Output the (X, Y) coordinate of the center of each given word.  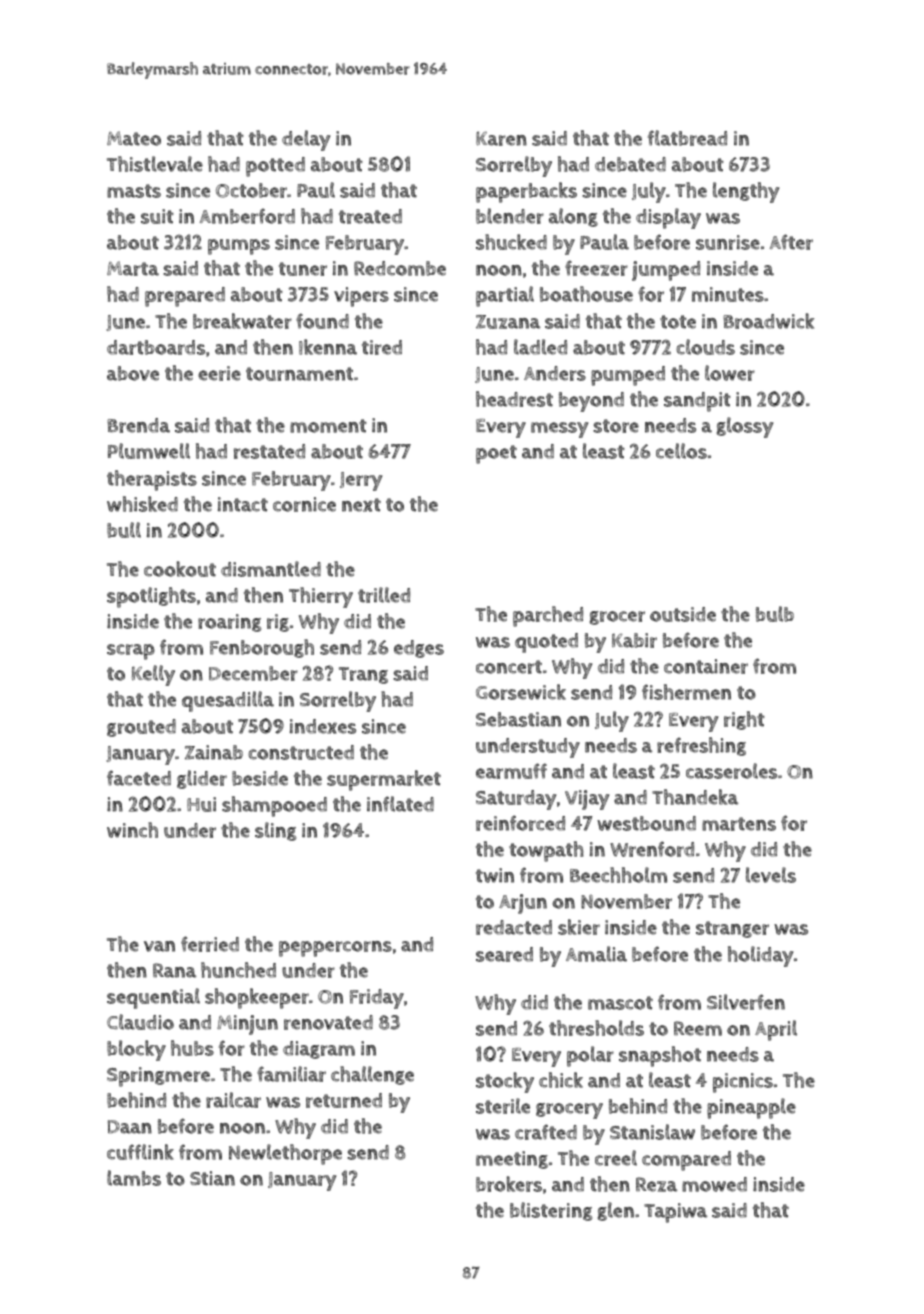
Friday (377, 999)
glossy (744, 427)
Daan (130, 1127)
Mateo (134, 138)
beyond (591, 402)
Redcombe (400, 268)
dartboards (156, 347)
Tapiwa (675, 1213)
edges (419, 649)
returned (344, 1100)
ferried (210, 944)
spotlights (151, 597)
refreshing (701, 746)
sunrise (728, 242)
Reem (698, 1028)
